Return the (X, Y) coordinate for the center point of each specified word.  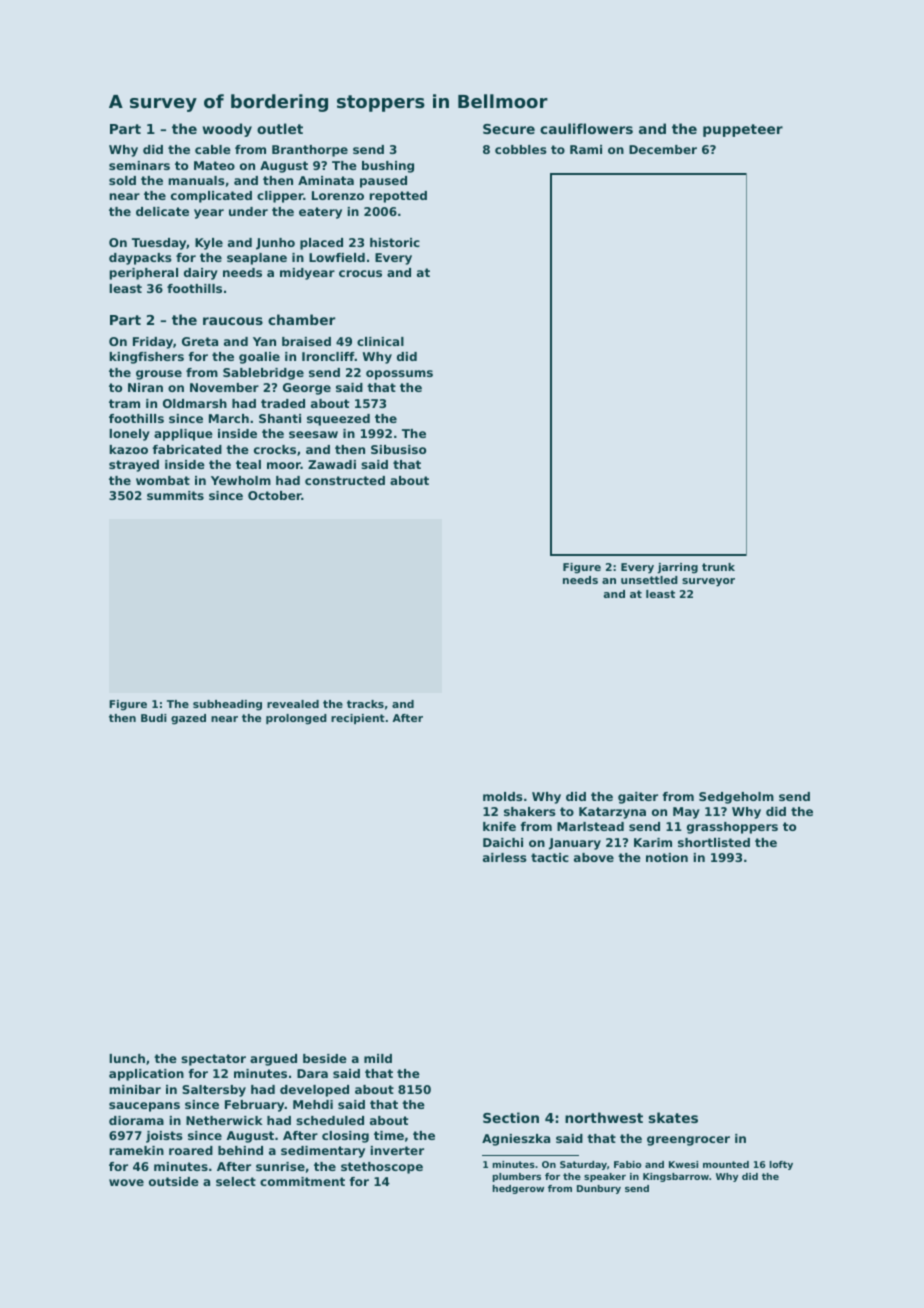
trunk (718, 567)
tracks (365, 704)
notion (667, 857)
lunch (127, 1058)
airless (505, 857)
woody (227, 130)
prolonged (296, 719)
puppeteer (743, 130)
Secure (509, 129)
